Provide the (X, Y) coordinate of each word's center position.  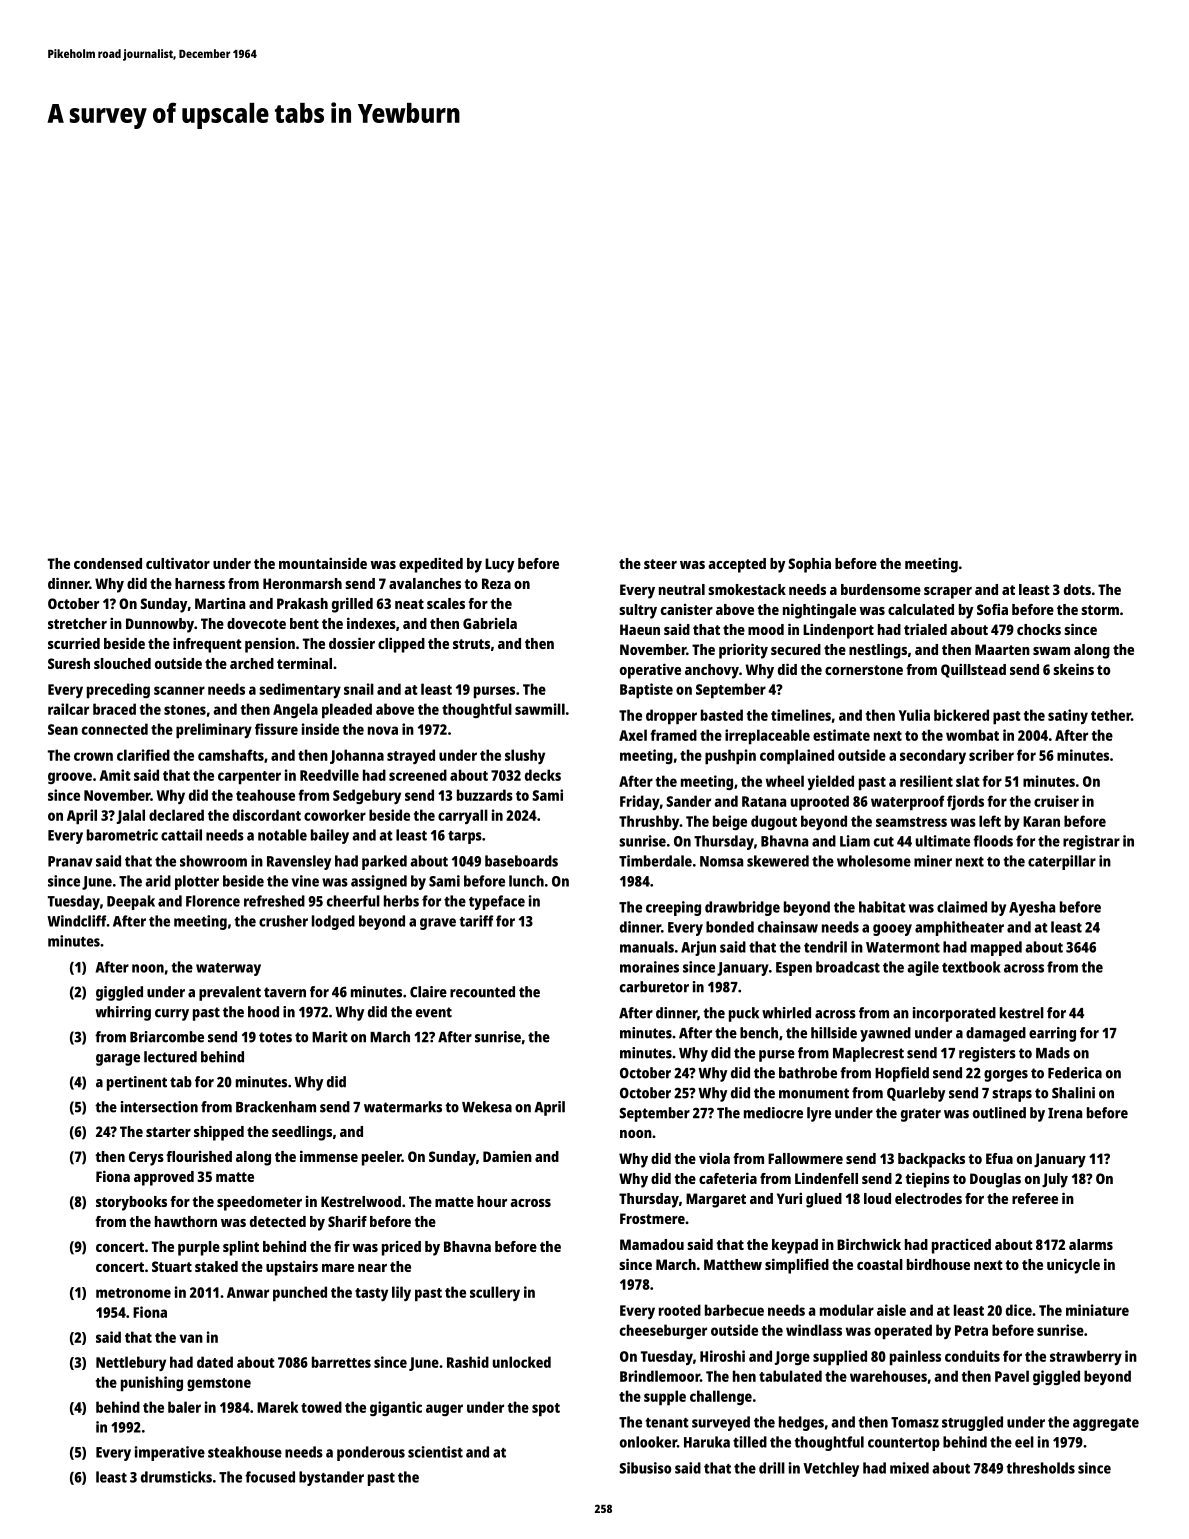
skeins (1073, 669)
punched (300, 1294)
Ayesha (1032, 908)
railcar (68, 709)
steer (660, 564)
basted (722, 715)
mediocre (773, 1113)
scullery (495, 1293)
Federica (1075, 1073)
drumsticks (176, 1477)
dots (1077, 589)
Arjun (698, 948)
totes (275, 1037)
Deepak (131, 902)
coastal (880, 1264)
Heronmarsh (302, 583)
